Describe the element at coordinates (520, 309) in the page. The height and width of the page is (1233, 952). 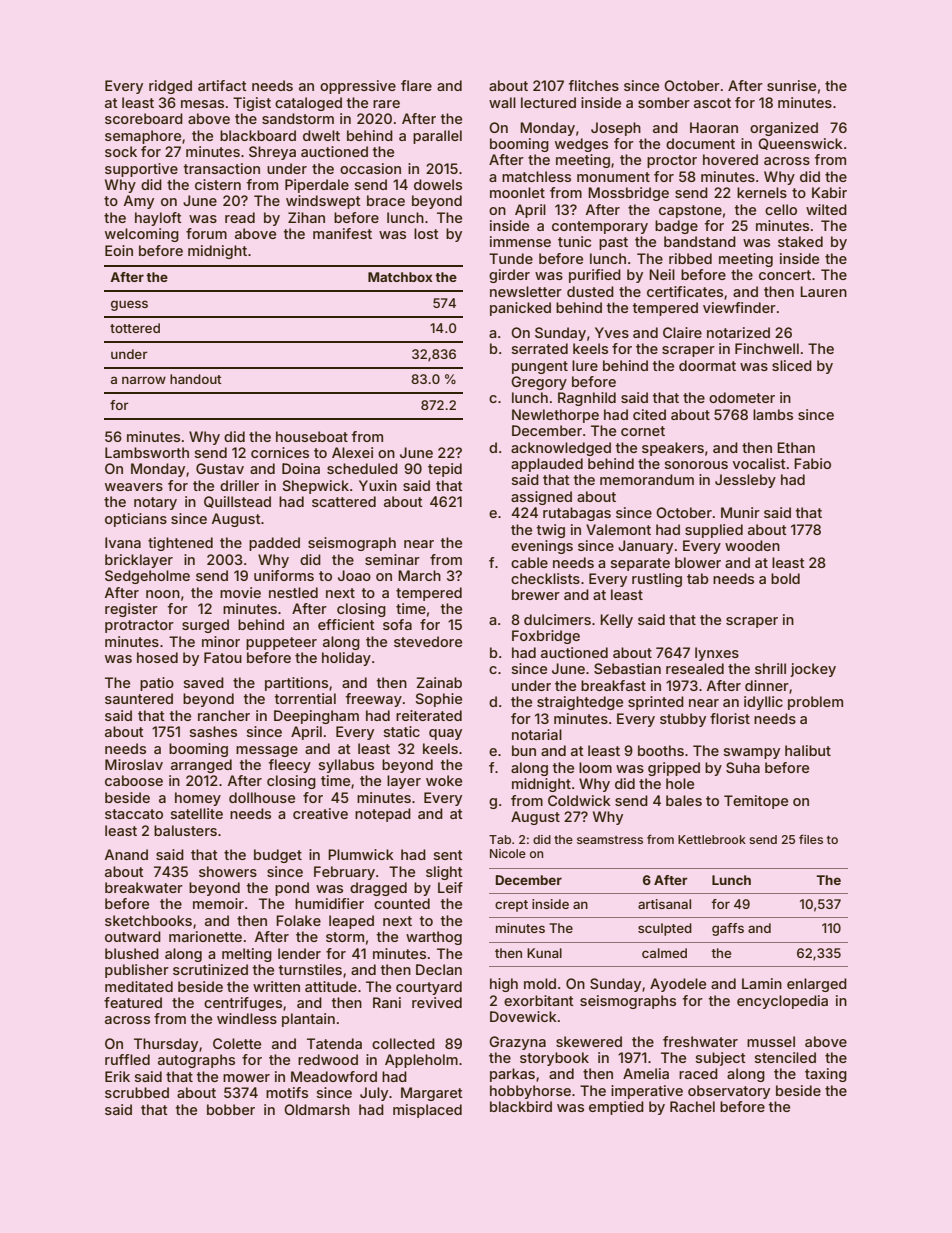
I see `panicked` at that location.
